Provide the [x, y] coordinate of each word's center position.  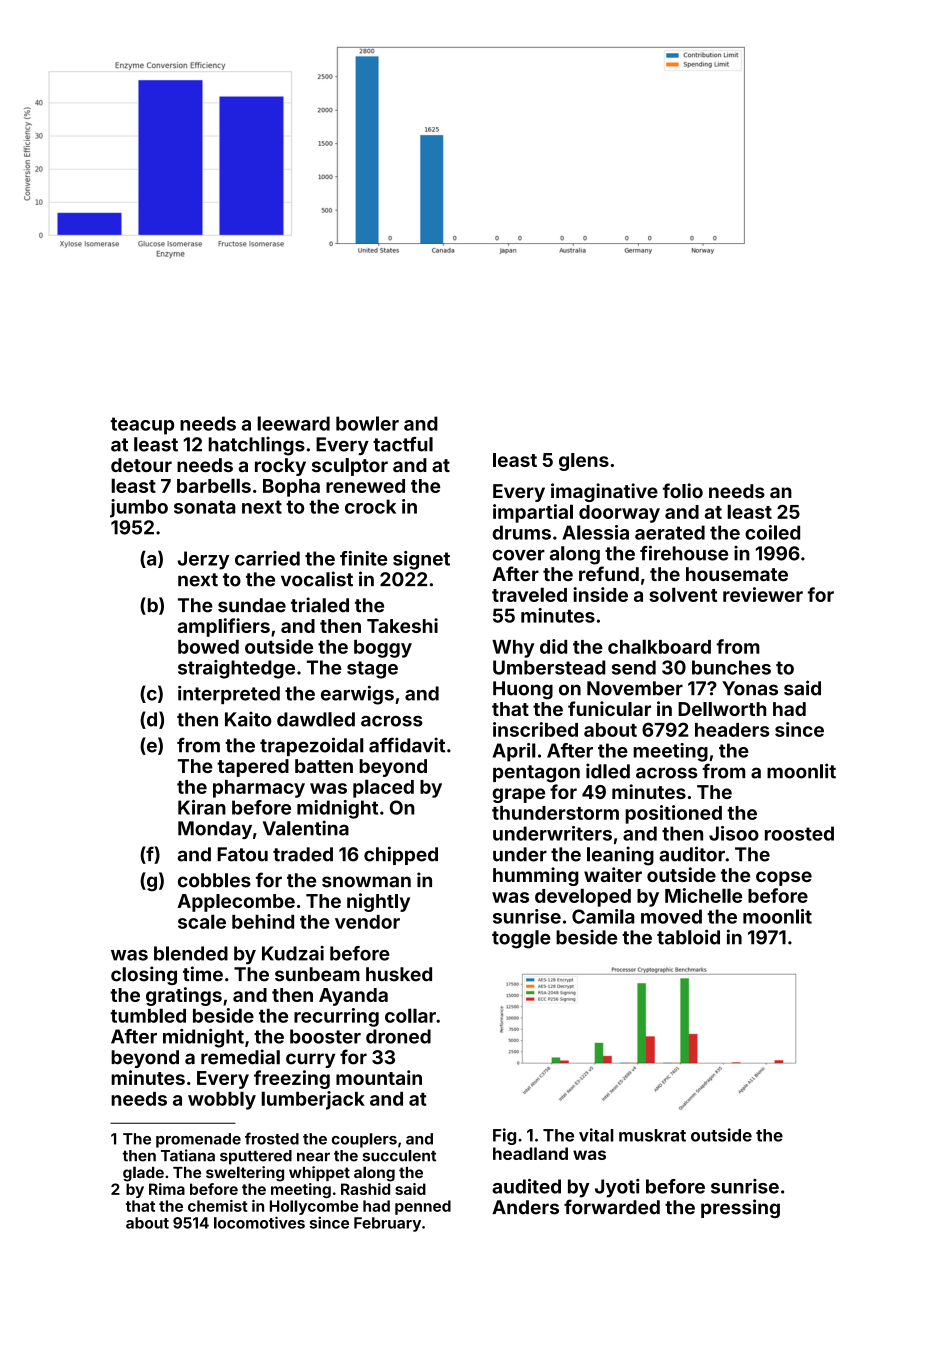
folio [683, 490]
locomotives [259, 1222]
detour [141, 465]
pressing [740, 1208]
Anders [525, 1207]
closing [144, 975]
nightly [378, 902]
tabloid [688, 937]
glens [584, 462]
